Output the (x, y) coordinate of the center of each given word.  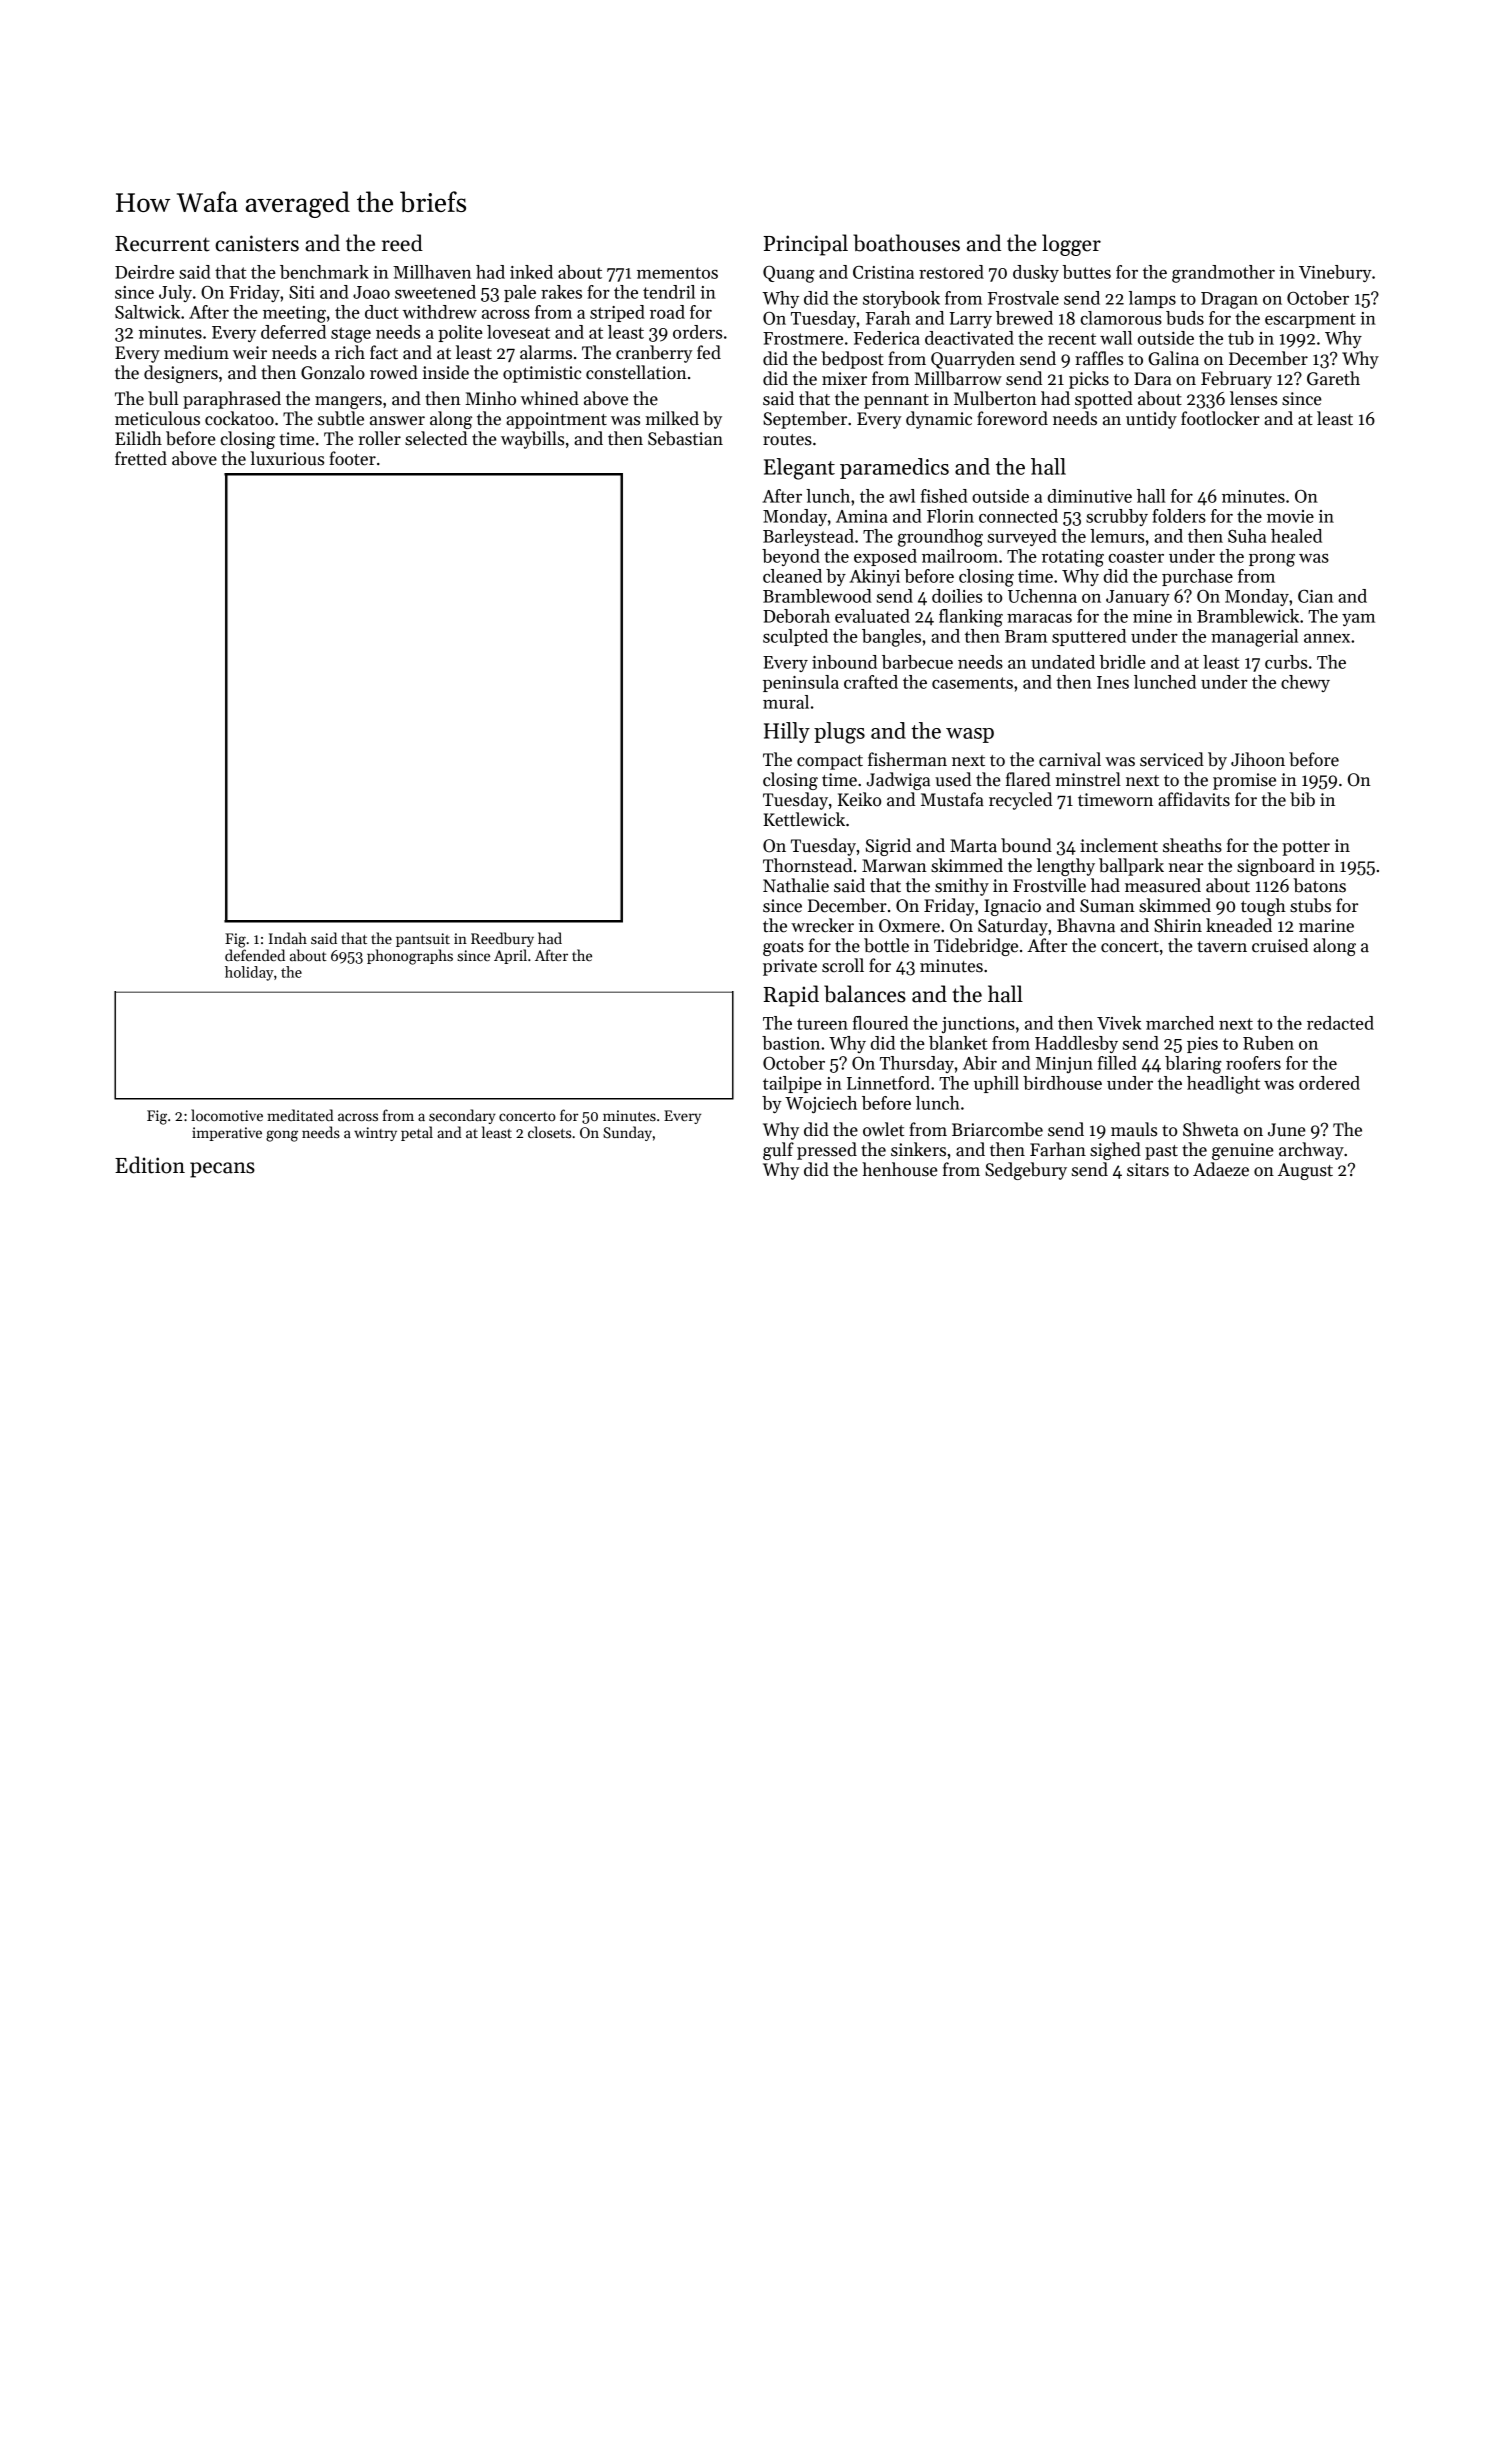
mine (1152, 616)
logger (1071, 245)
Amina (862, 516)
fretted (141, 458)
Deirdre (144, 272)
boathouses (906, 243)
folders (1179, 516)
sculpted (795, 637)
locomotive (227, 1115)
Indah (288, 938)
